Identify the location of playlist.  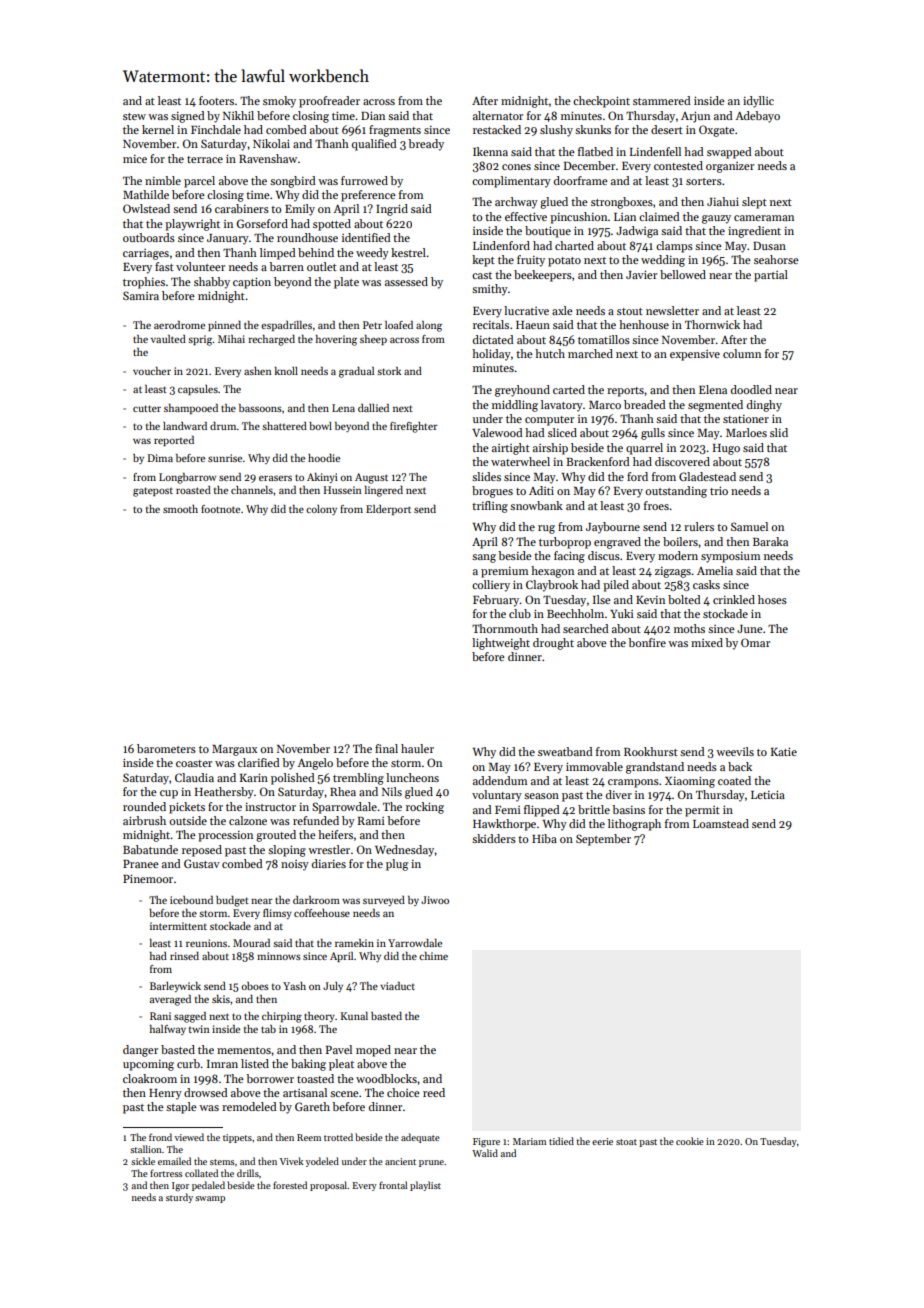
(425, 1186).
